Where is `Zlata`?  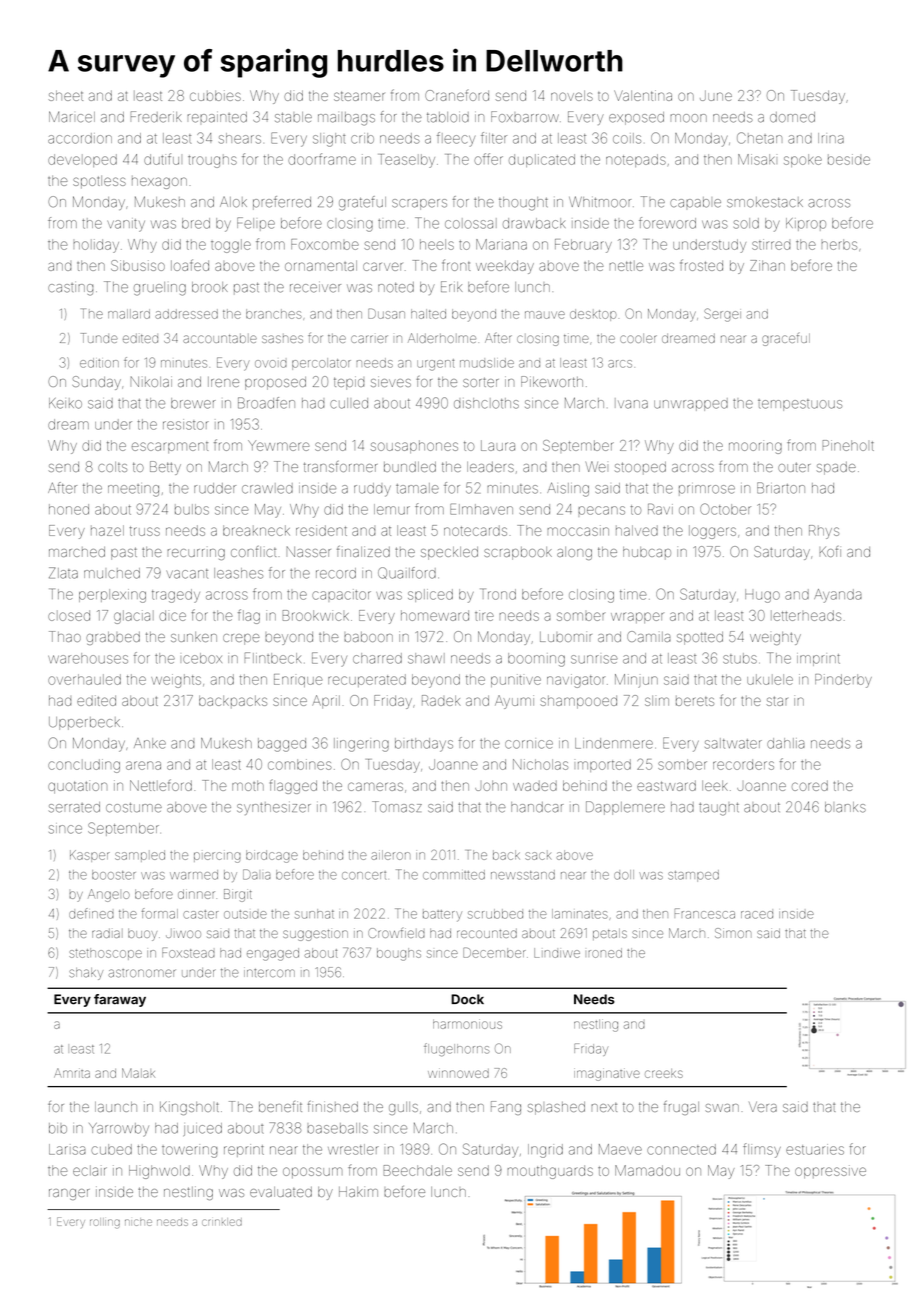
Zlata is located at coordinates (63, 573).
